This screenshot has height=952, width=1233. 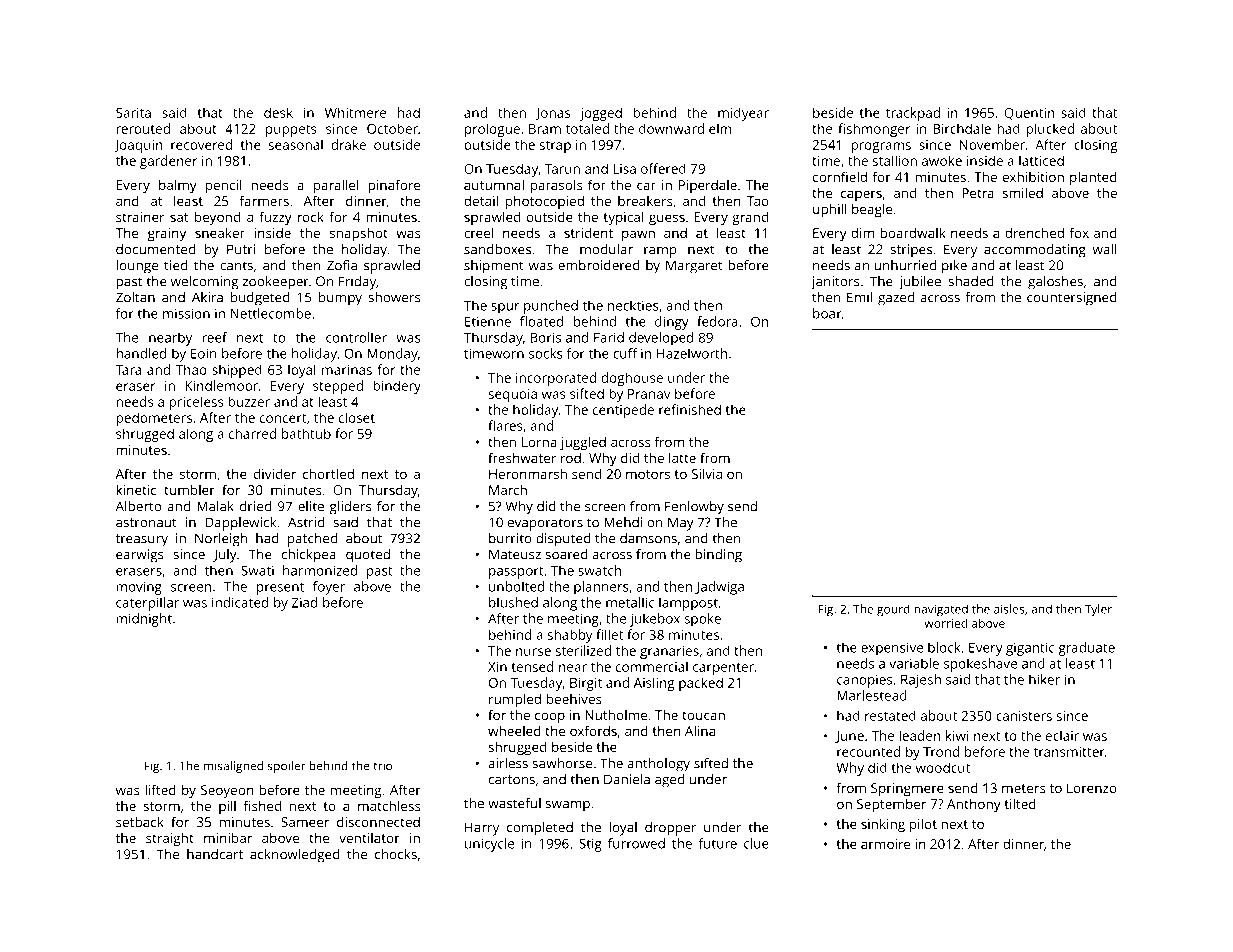 What do you see at coordinates (505, 425) in the screenshot?
I see `flares` at bounding box center [505, 425].
